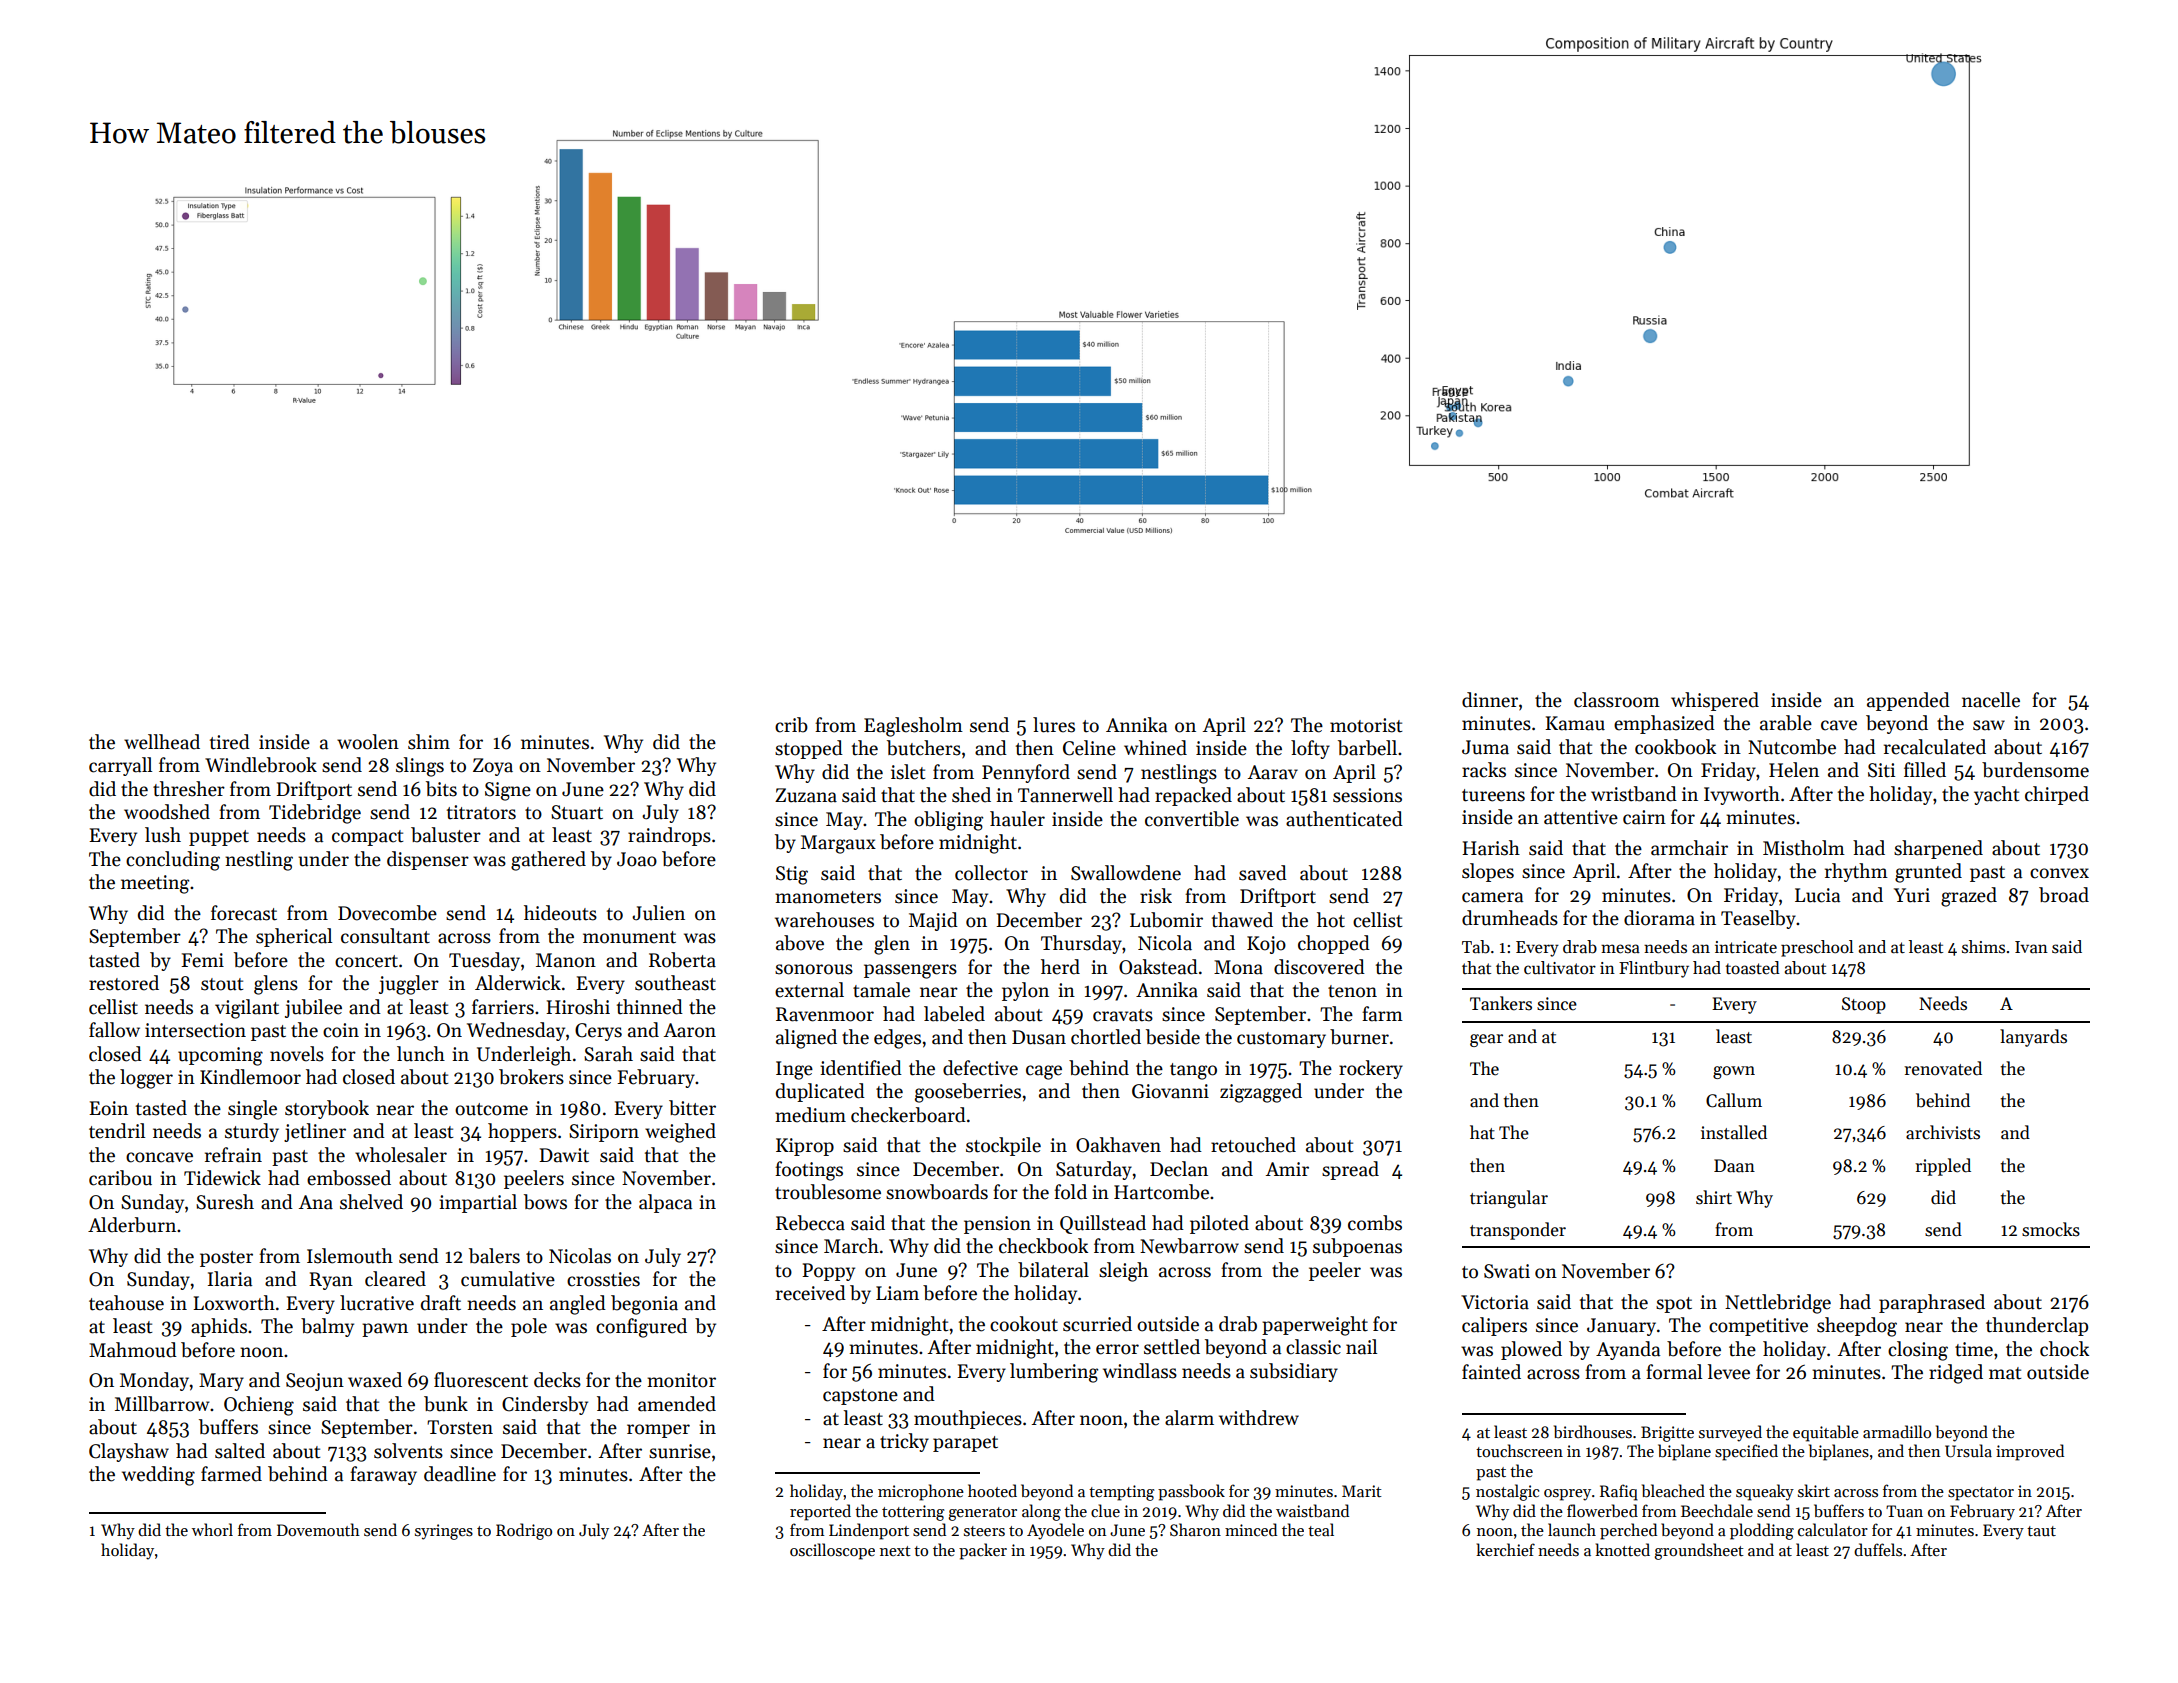 This screenshot has width=2178, height=1683. Describe the element at coordinates (1026, 773) in the screenshot. I see `Pennyford` at that location.
